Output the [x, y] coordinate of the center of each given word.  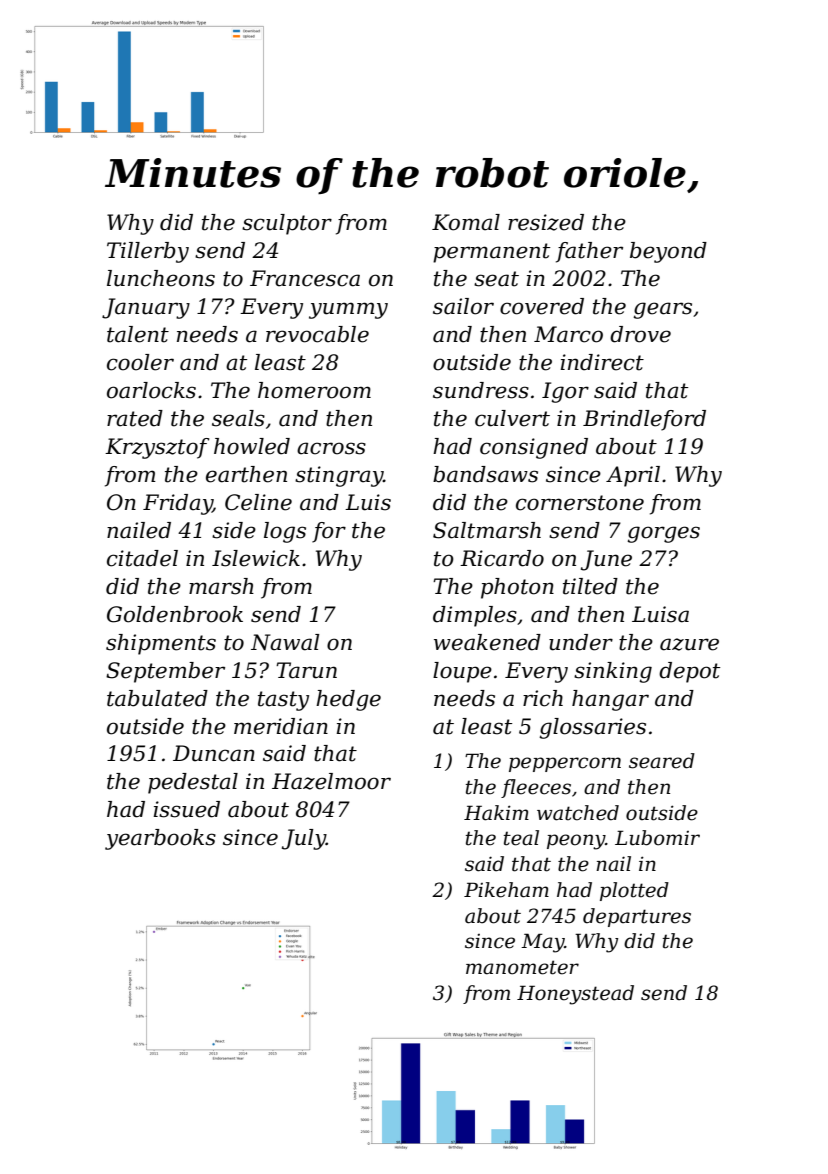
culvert [512, 418]
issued [186, 809]
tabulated [157, 698]
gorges [663, 534]
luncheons [161, 278]
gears [662, 310]
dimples [475, 616]
